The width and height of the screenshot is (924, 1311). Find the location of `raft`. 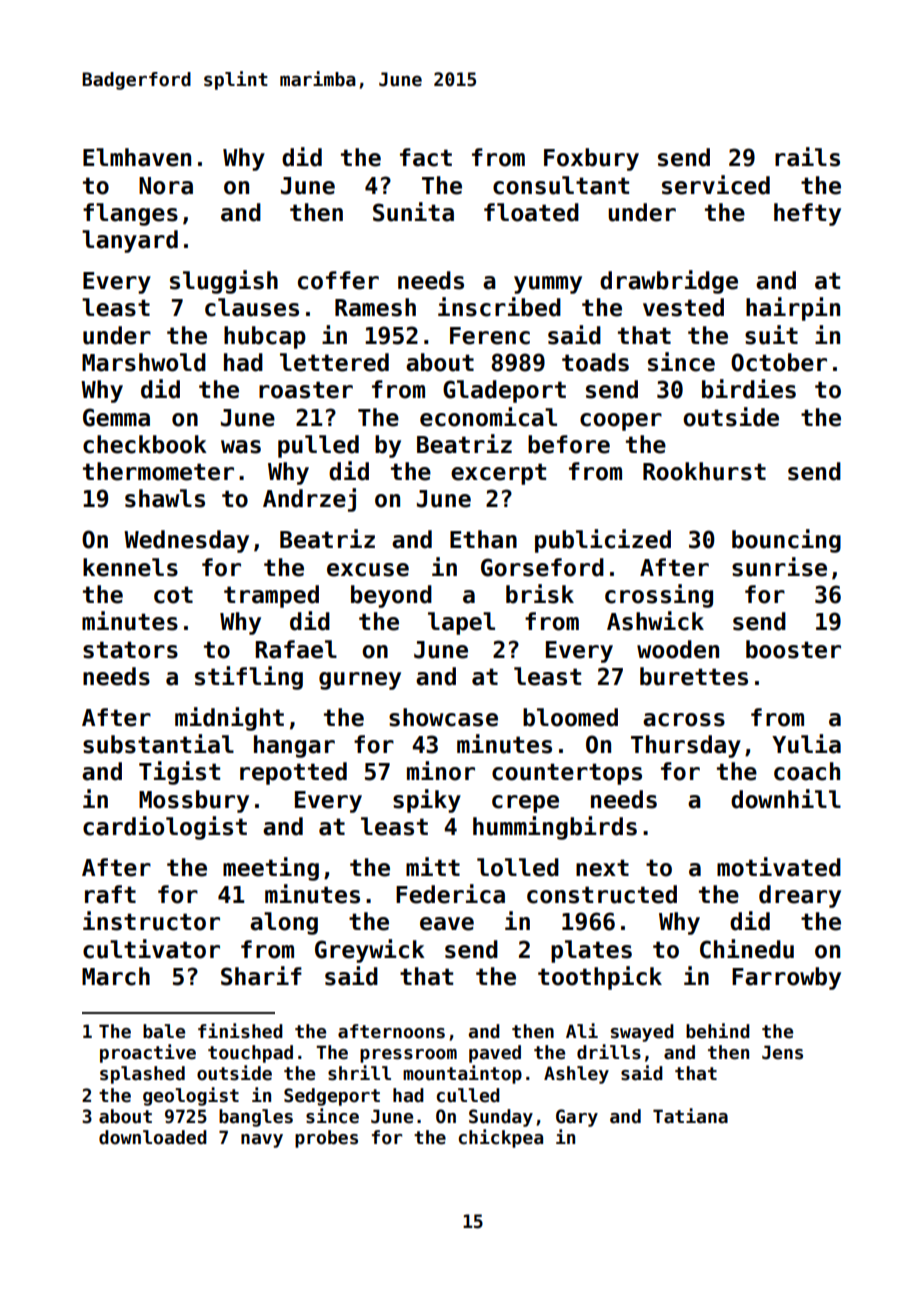

raft is located at coordinates (110, 894).
